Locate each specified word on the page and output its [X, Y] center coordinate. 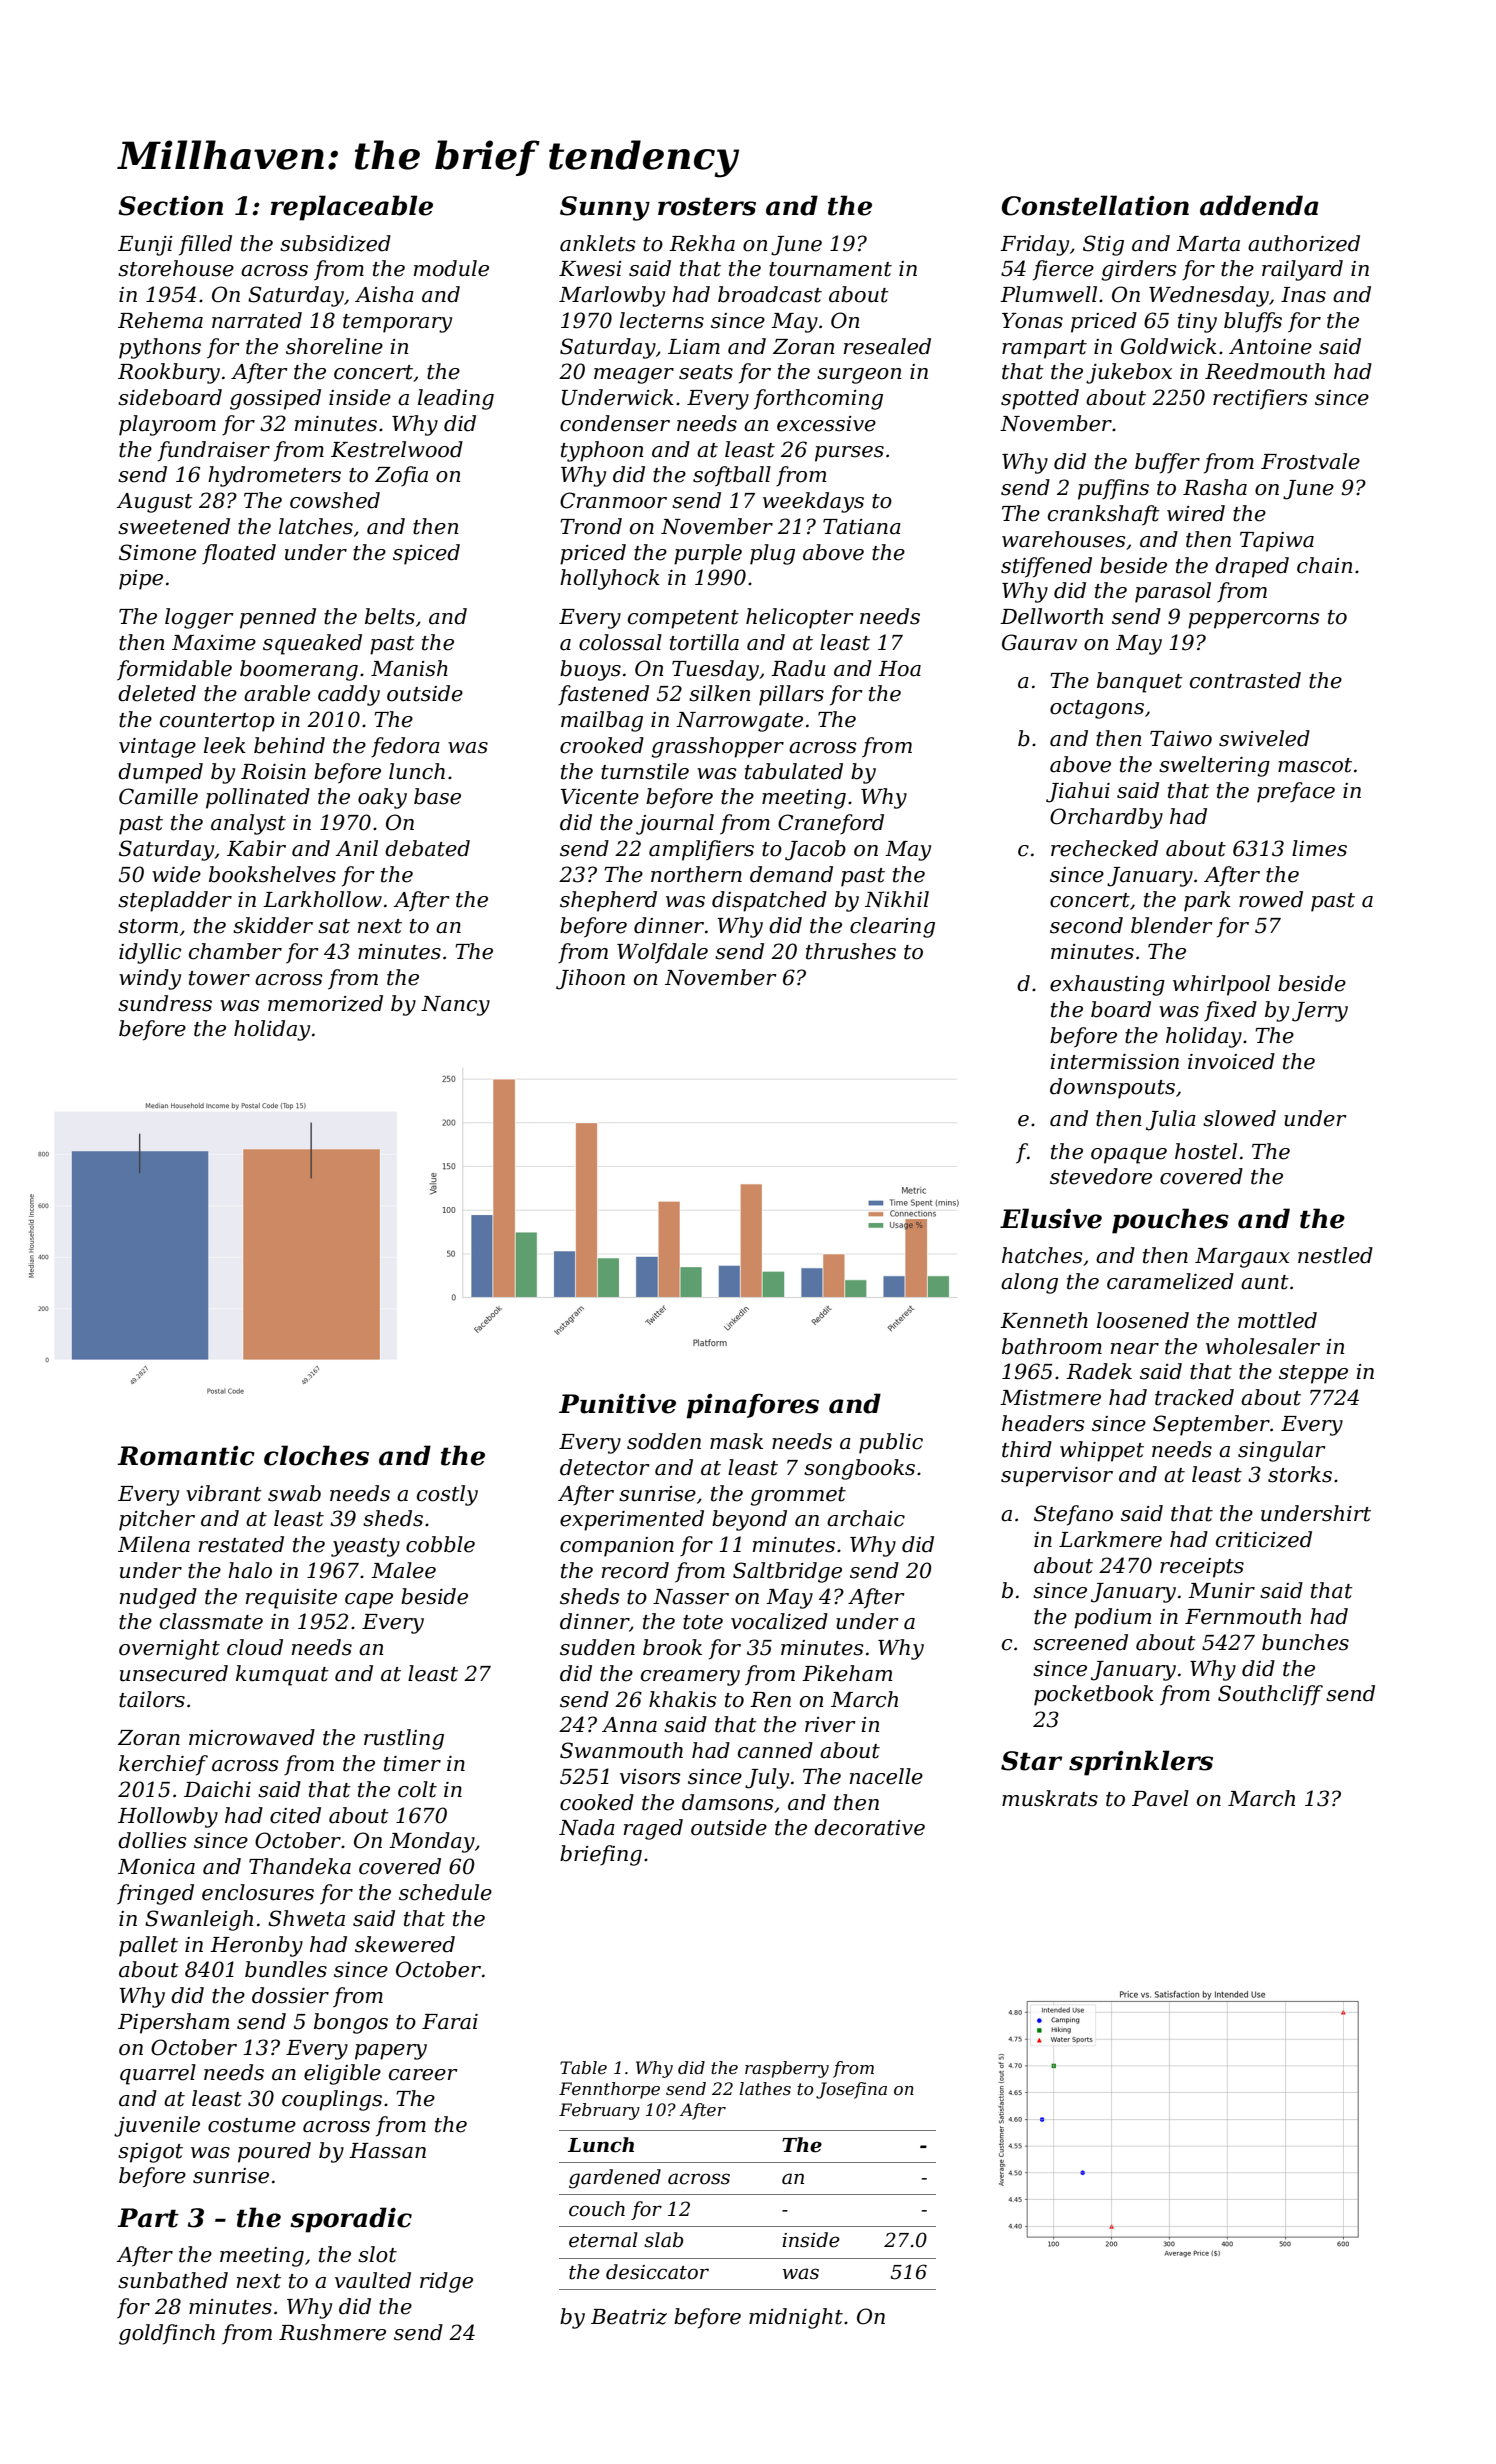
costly [447, 1495]
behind [289, 745]
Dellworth [1051, 616]
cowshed [335, 500]
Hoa [899, 669]
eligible [342, 2074]
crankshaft [1104, 515]
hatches [1042, 1255]
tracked [1194, 1397]
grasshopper [717, 747]
